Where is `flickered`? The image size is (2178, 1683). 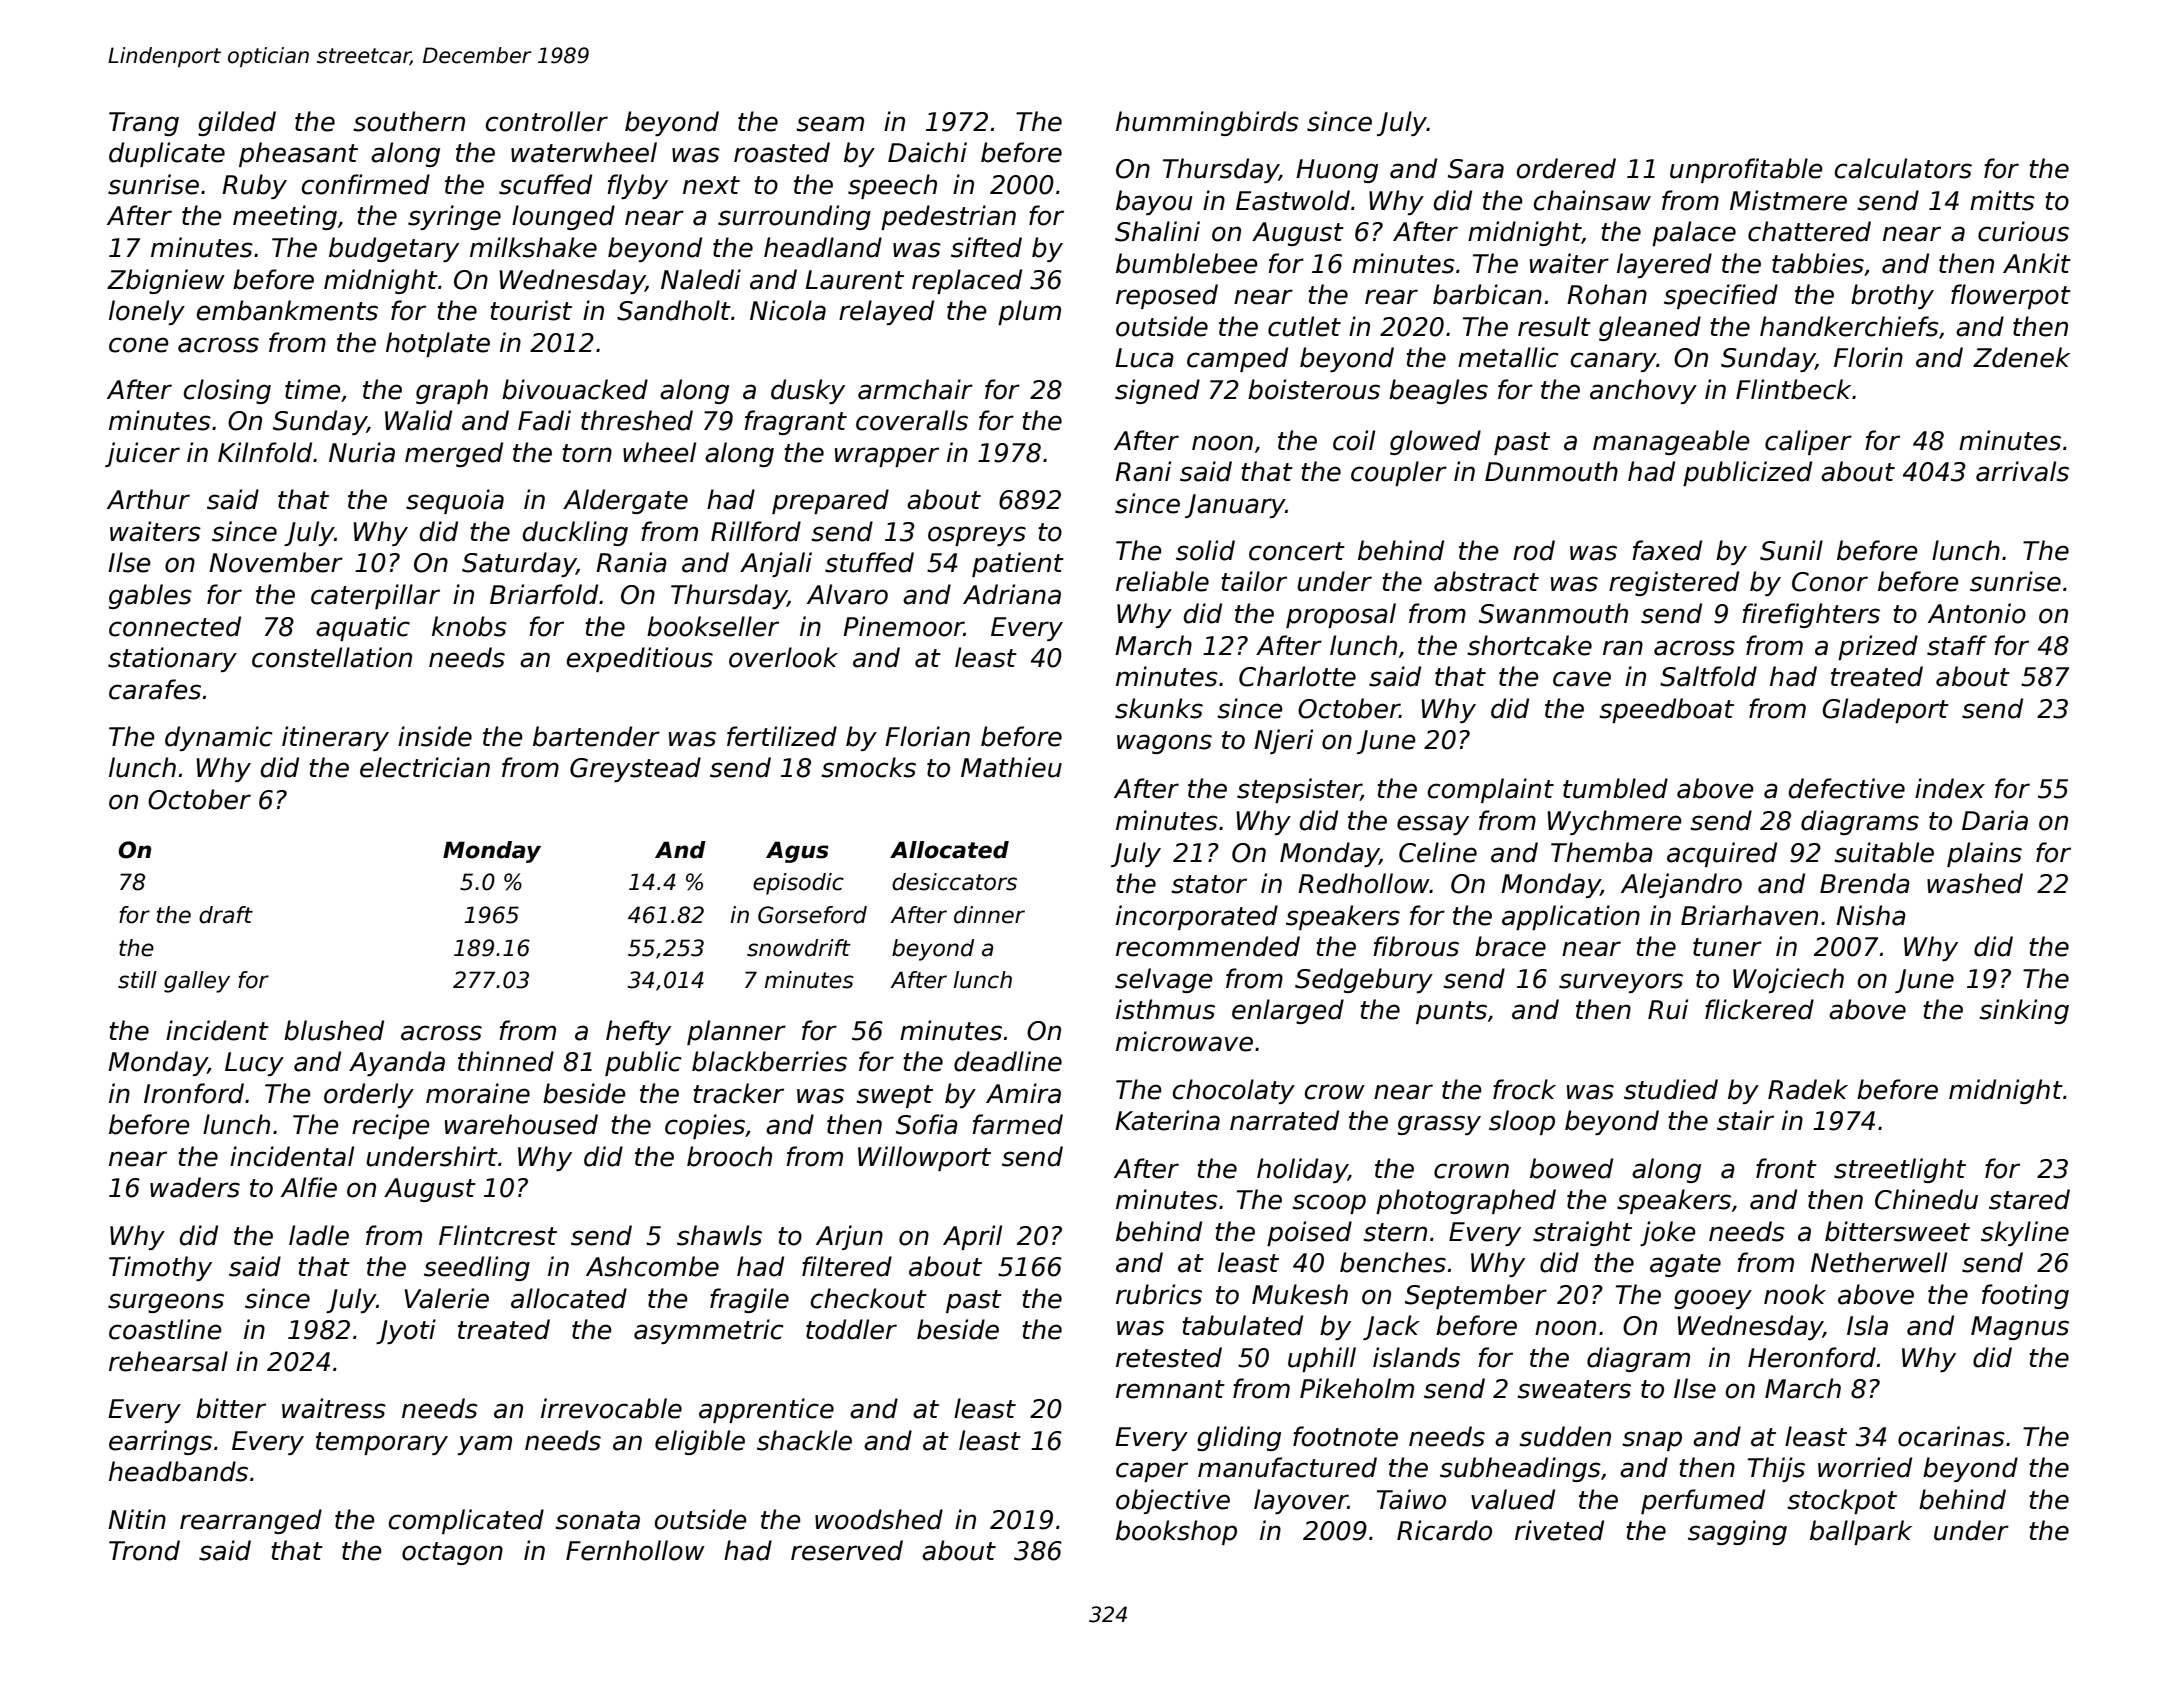
flickered is located at coordinates (1759, 1009).
